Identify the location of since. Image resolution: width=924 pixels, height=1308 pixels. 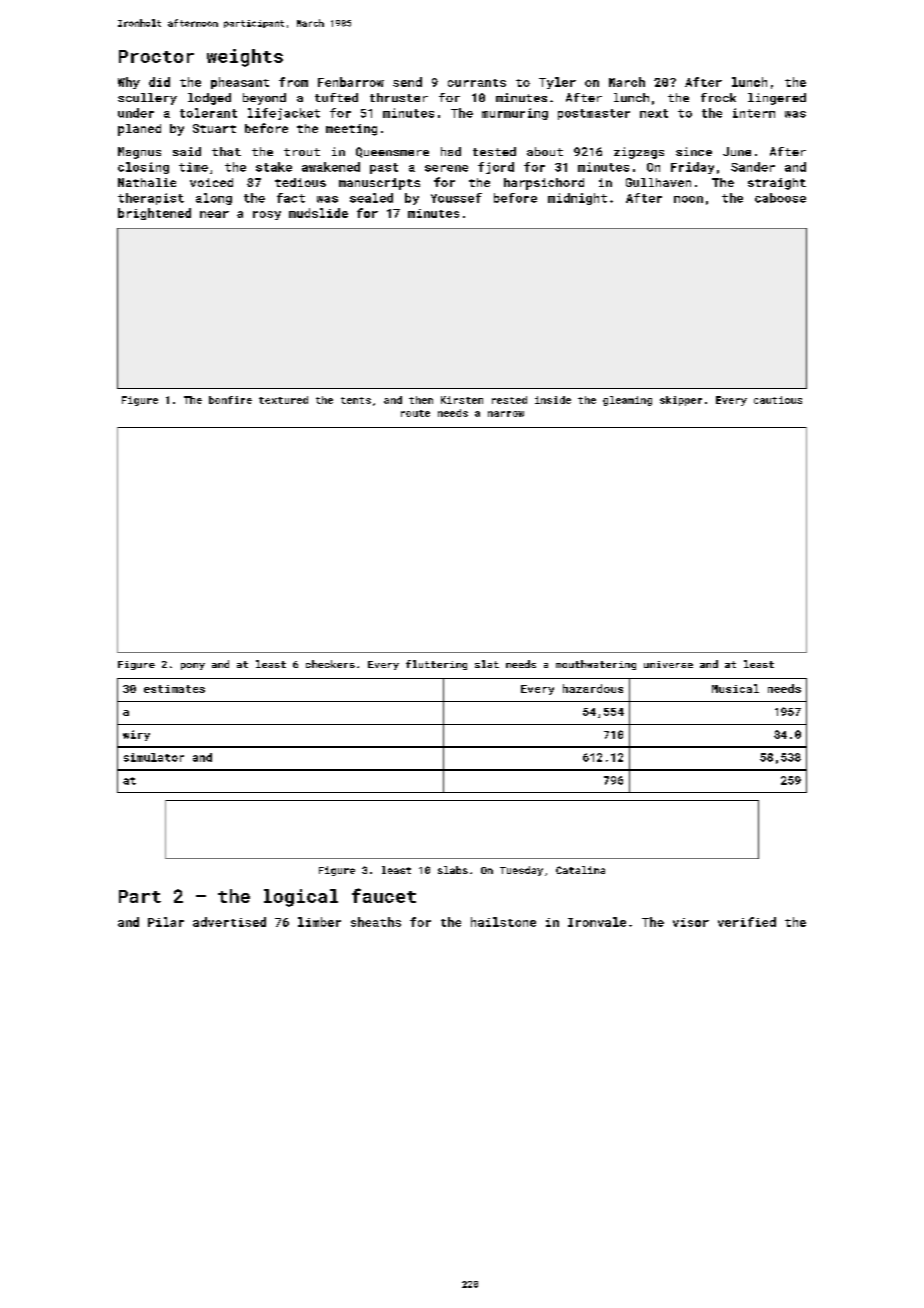
(694, 151).
